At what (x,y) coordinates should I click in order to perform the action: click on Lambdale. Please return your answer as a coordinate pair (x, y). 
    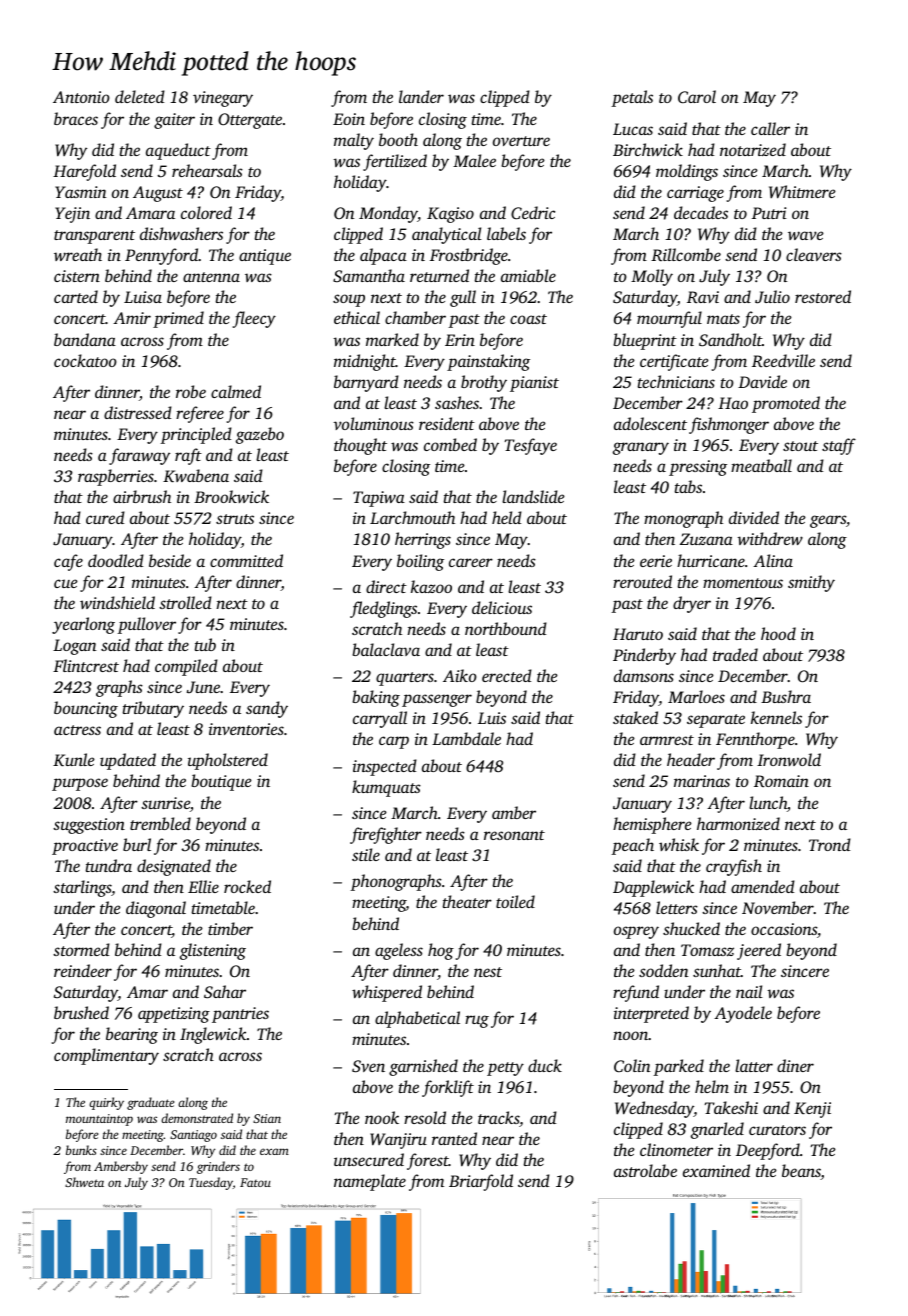
    Looking at the image, I should click on (466, 738).
